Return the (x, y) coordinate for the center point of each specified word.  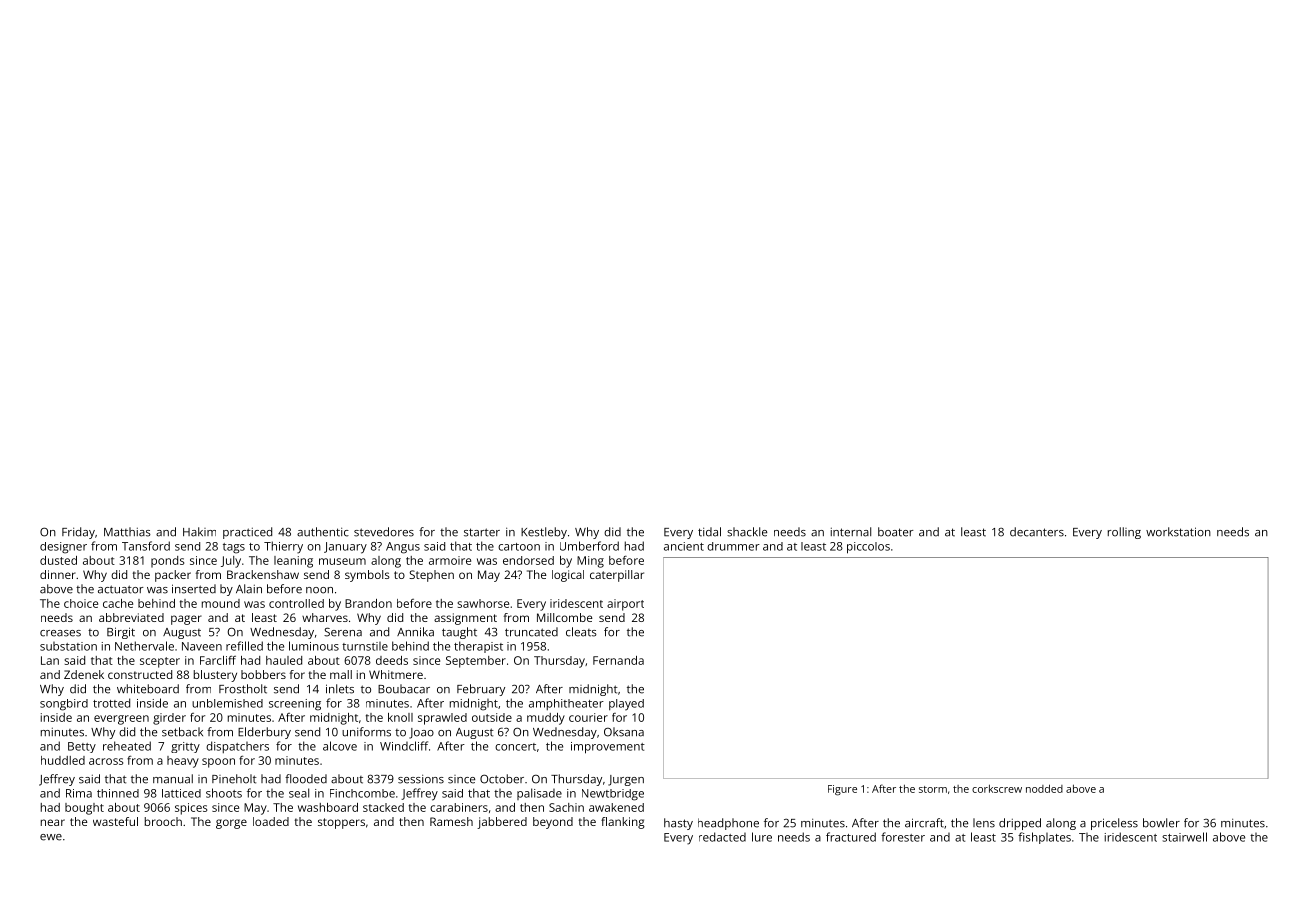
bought (84, 809)
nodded (1044, 788)
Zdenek (84, 674)
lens (984, 823)
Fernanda (618, 660)
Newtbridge (613, 795)
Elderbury (264, 733)
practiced (247, 533)
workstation (1178, 532)
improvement (608, 748)
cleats (581, 632)
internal (851, 532)
